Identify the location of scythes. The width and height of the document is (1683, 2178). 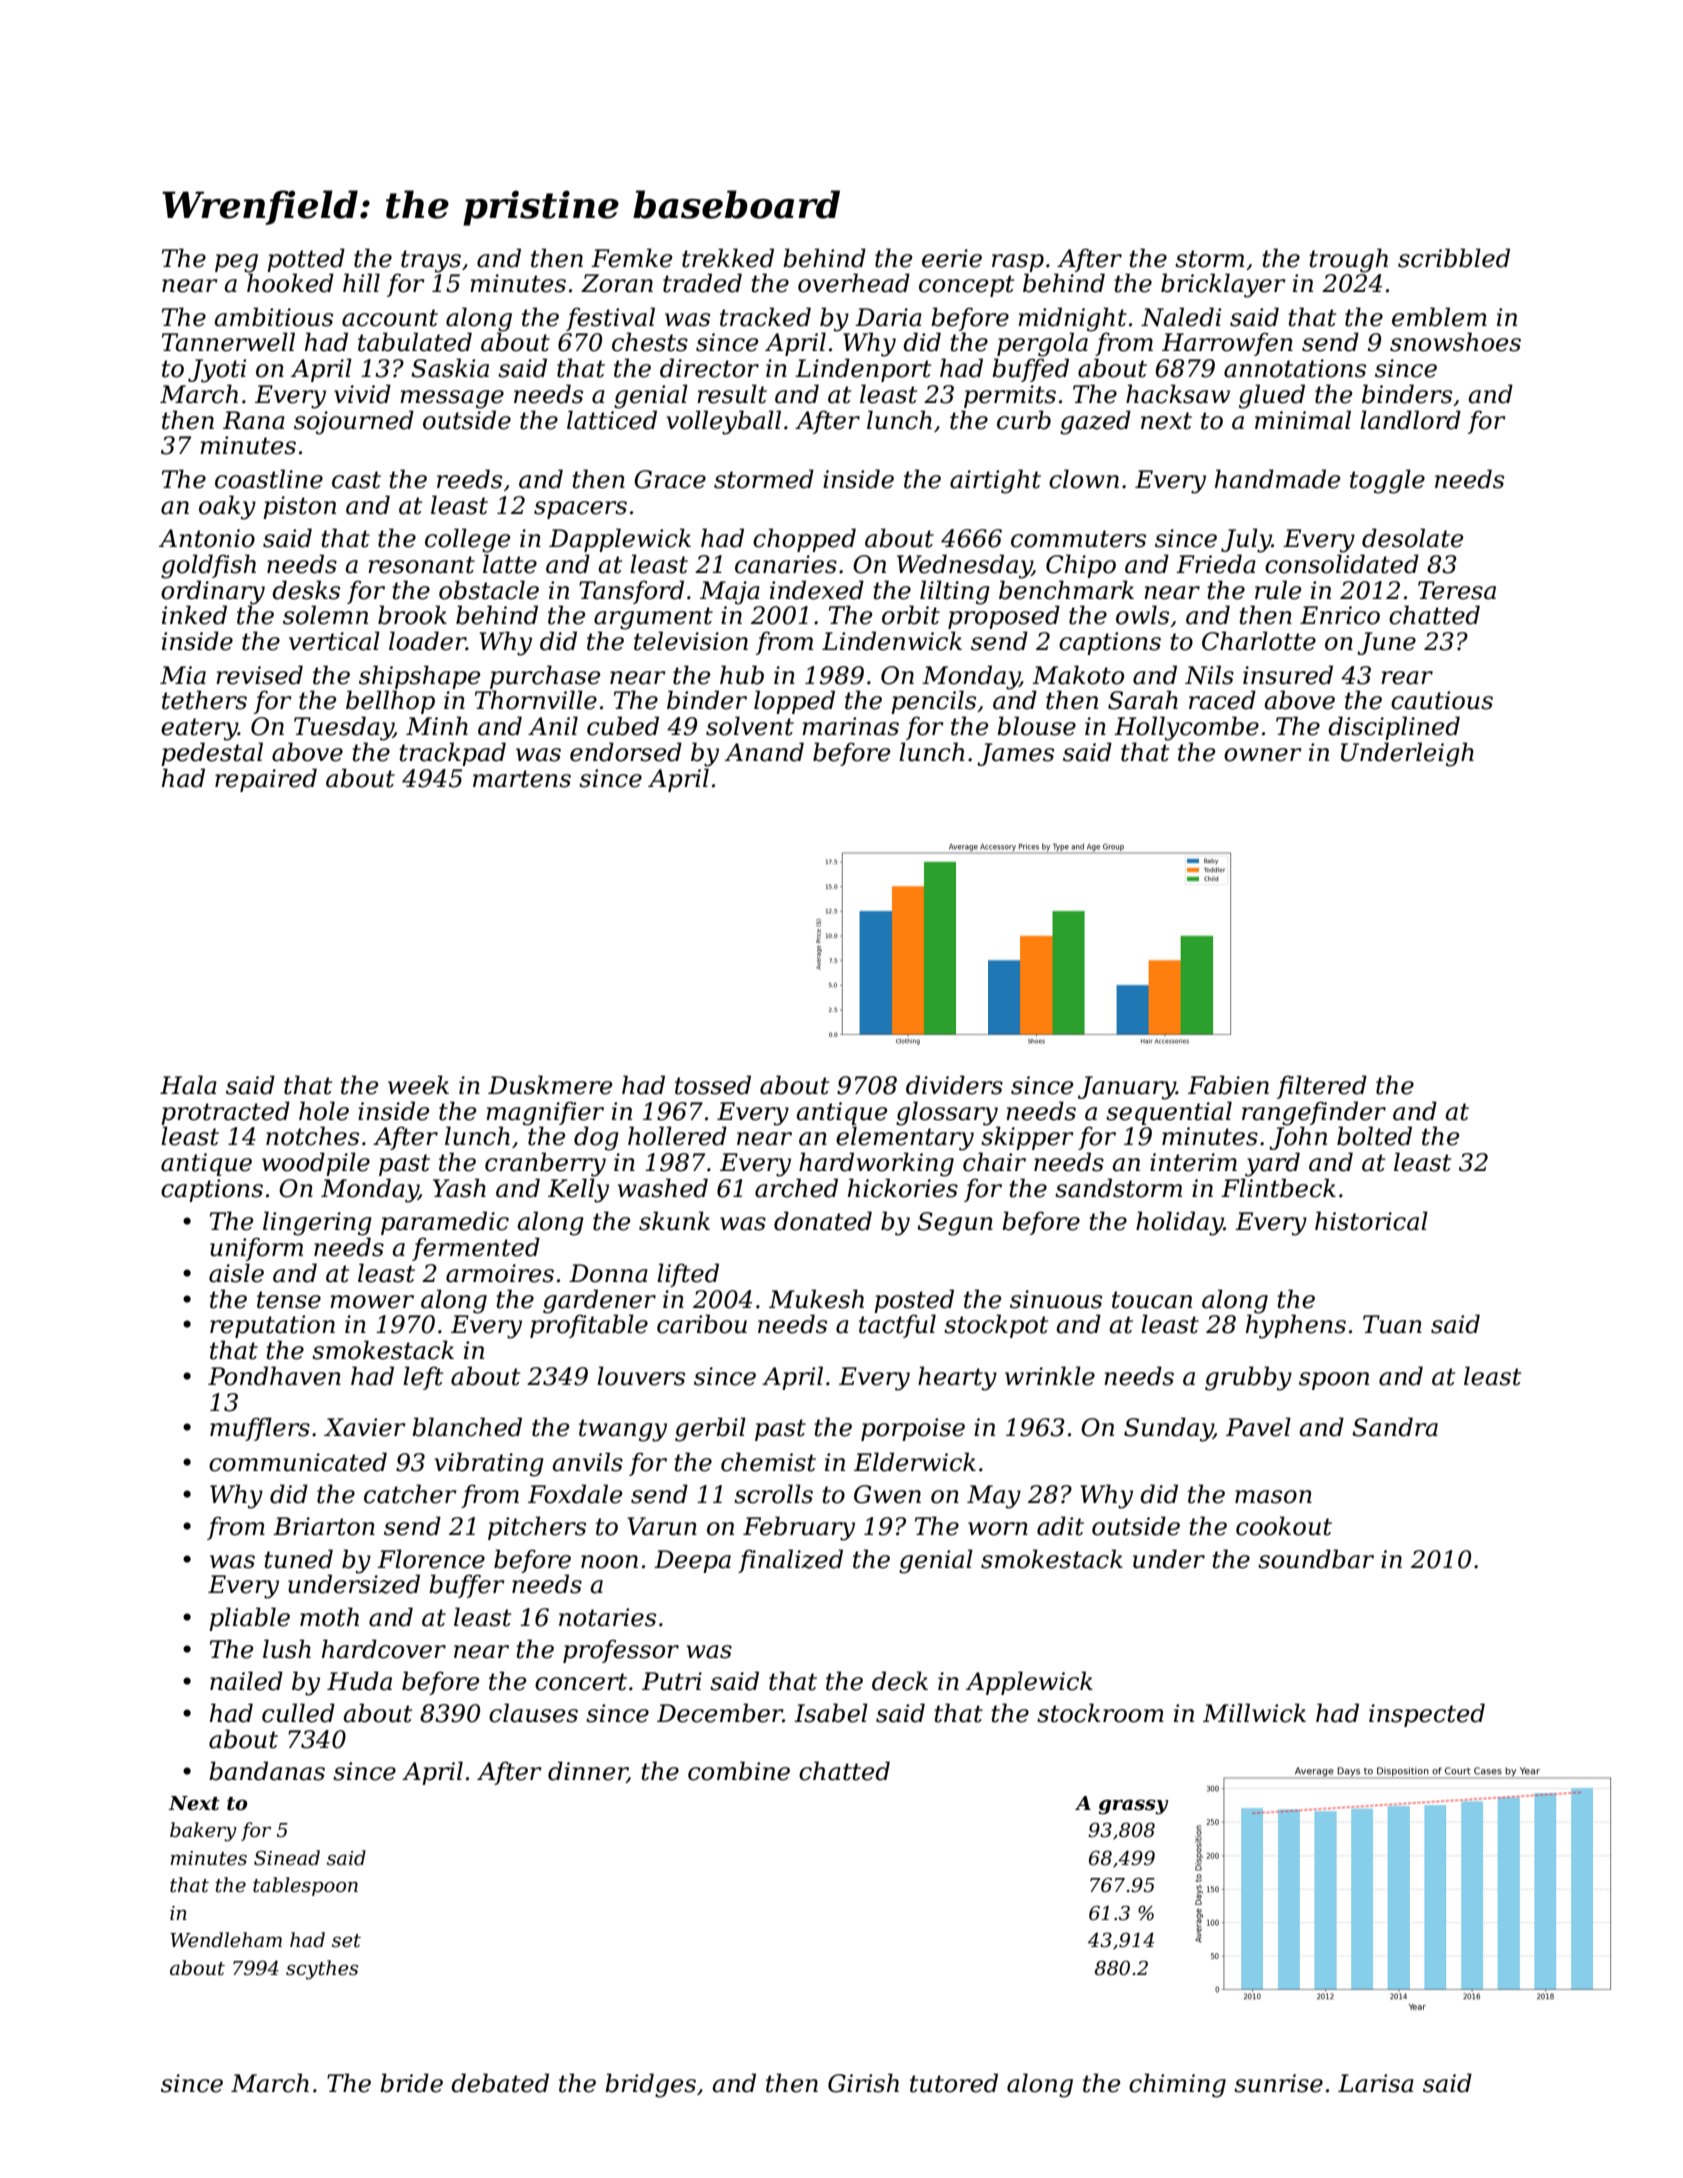
(322, 1970).
